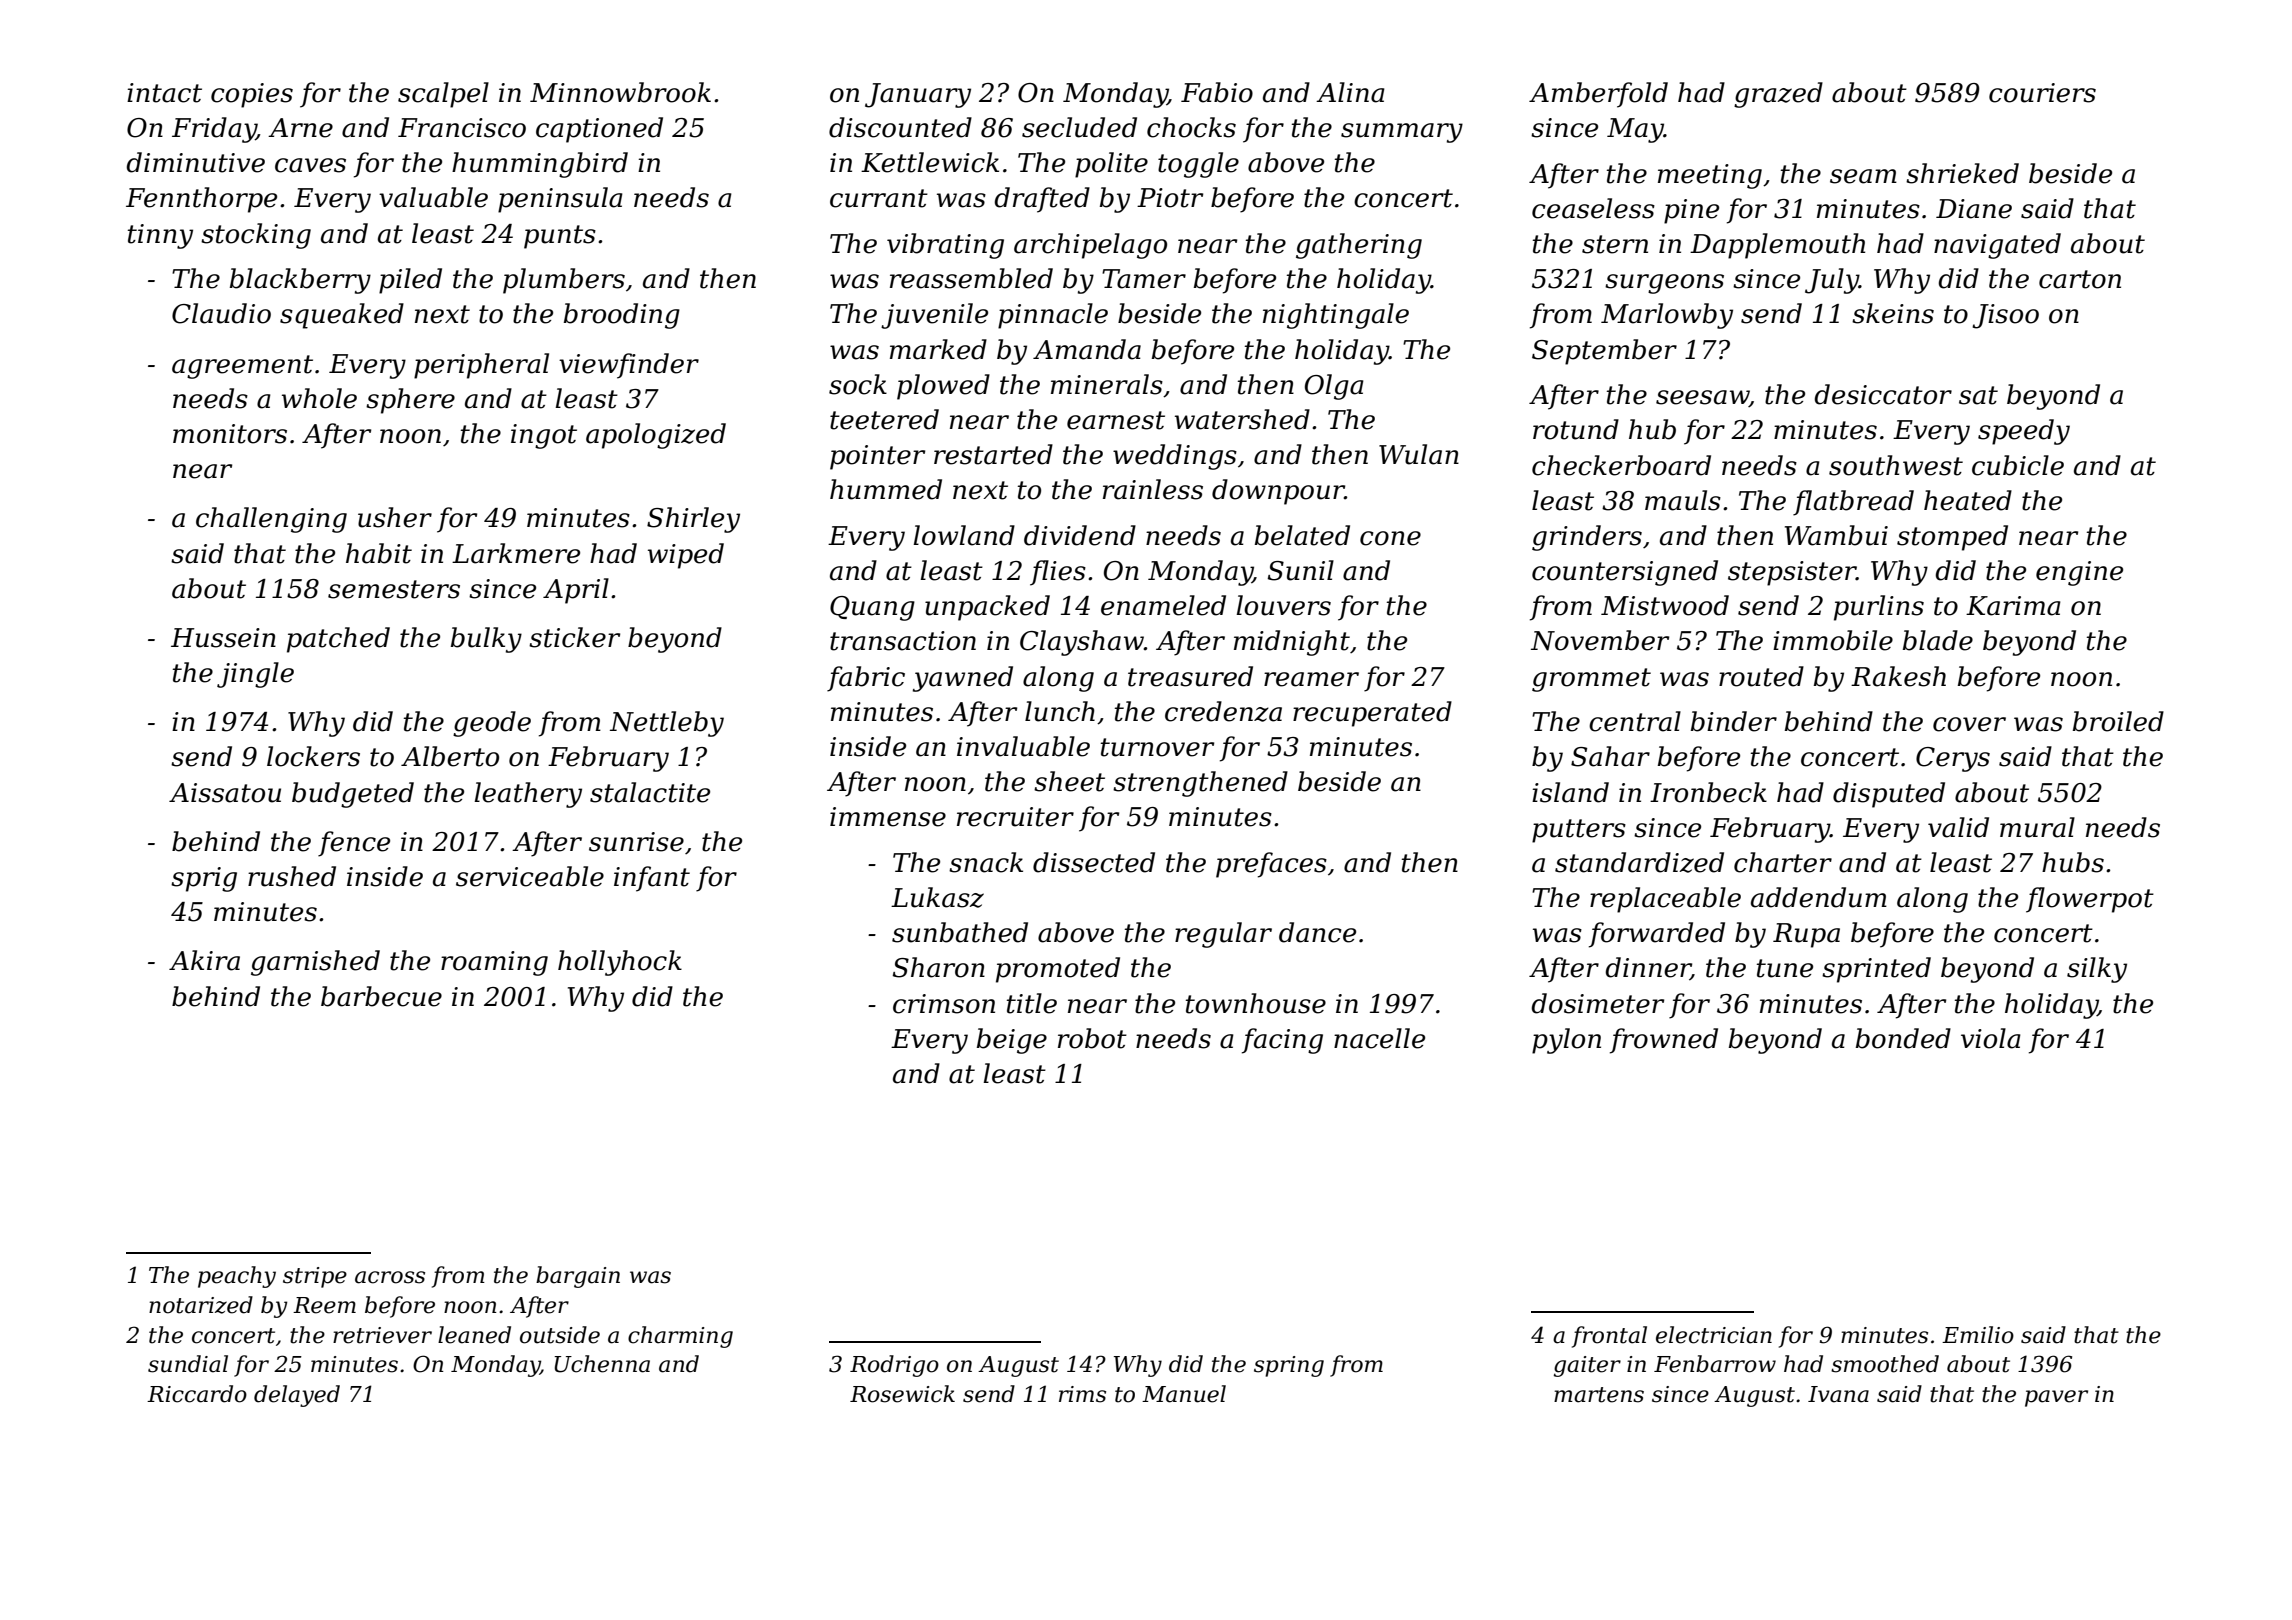 The image size is (2292, 1620). Describe the element at coordinates (934, 316) in the document. I see `juvenile` at that location.
